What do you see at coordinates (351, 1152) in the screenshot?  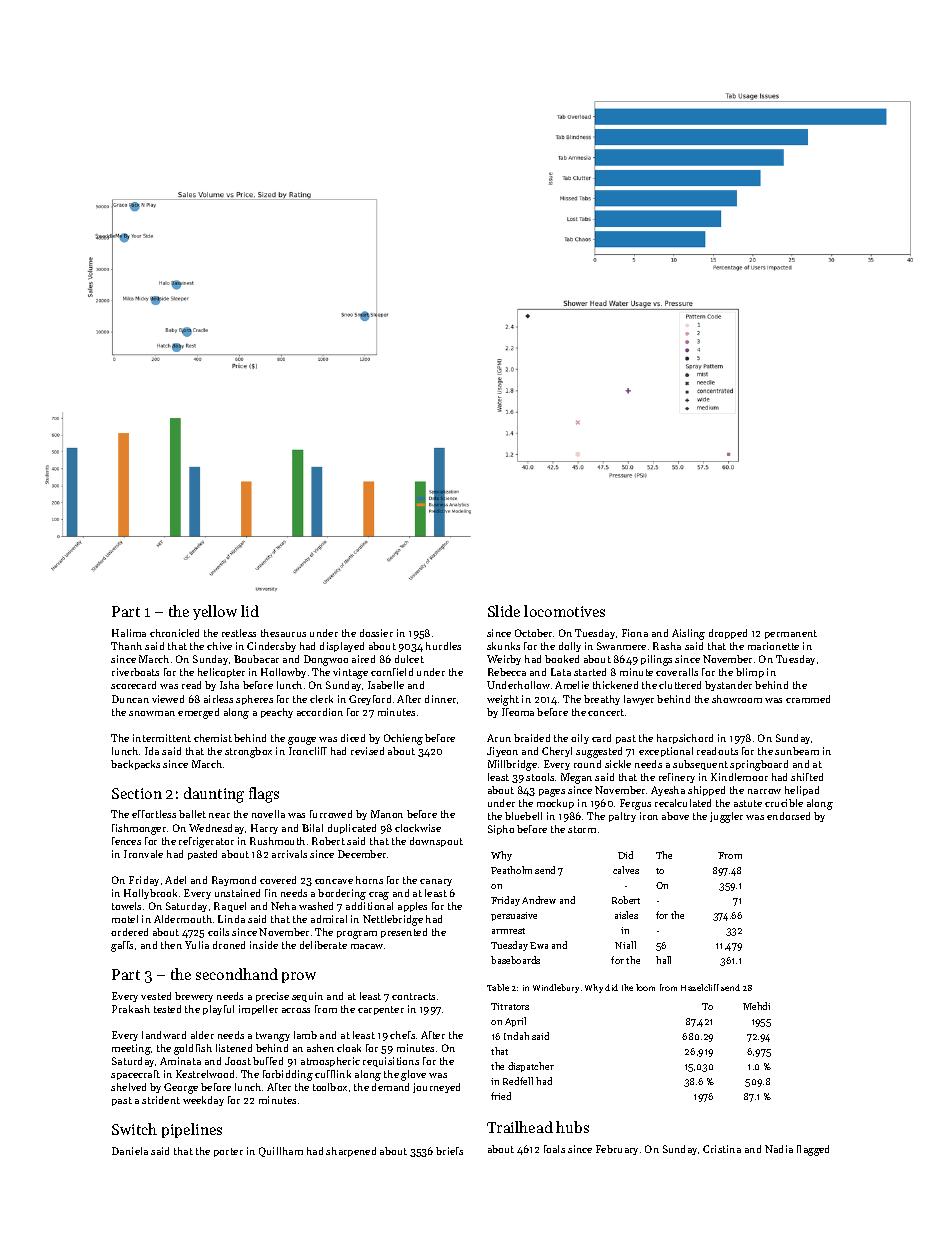 I see `sharpened` at bounding box center [351, 1152].
